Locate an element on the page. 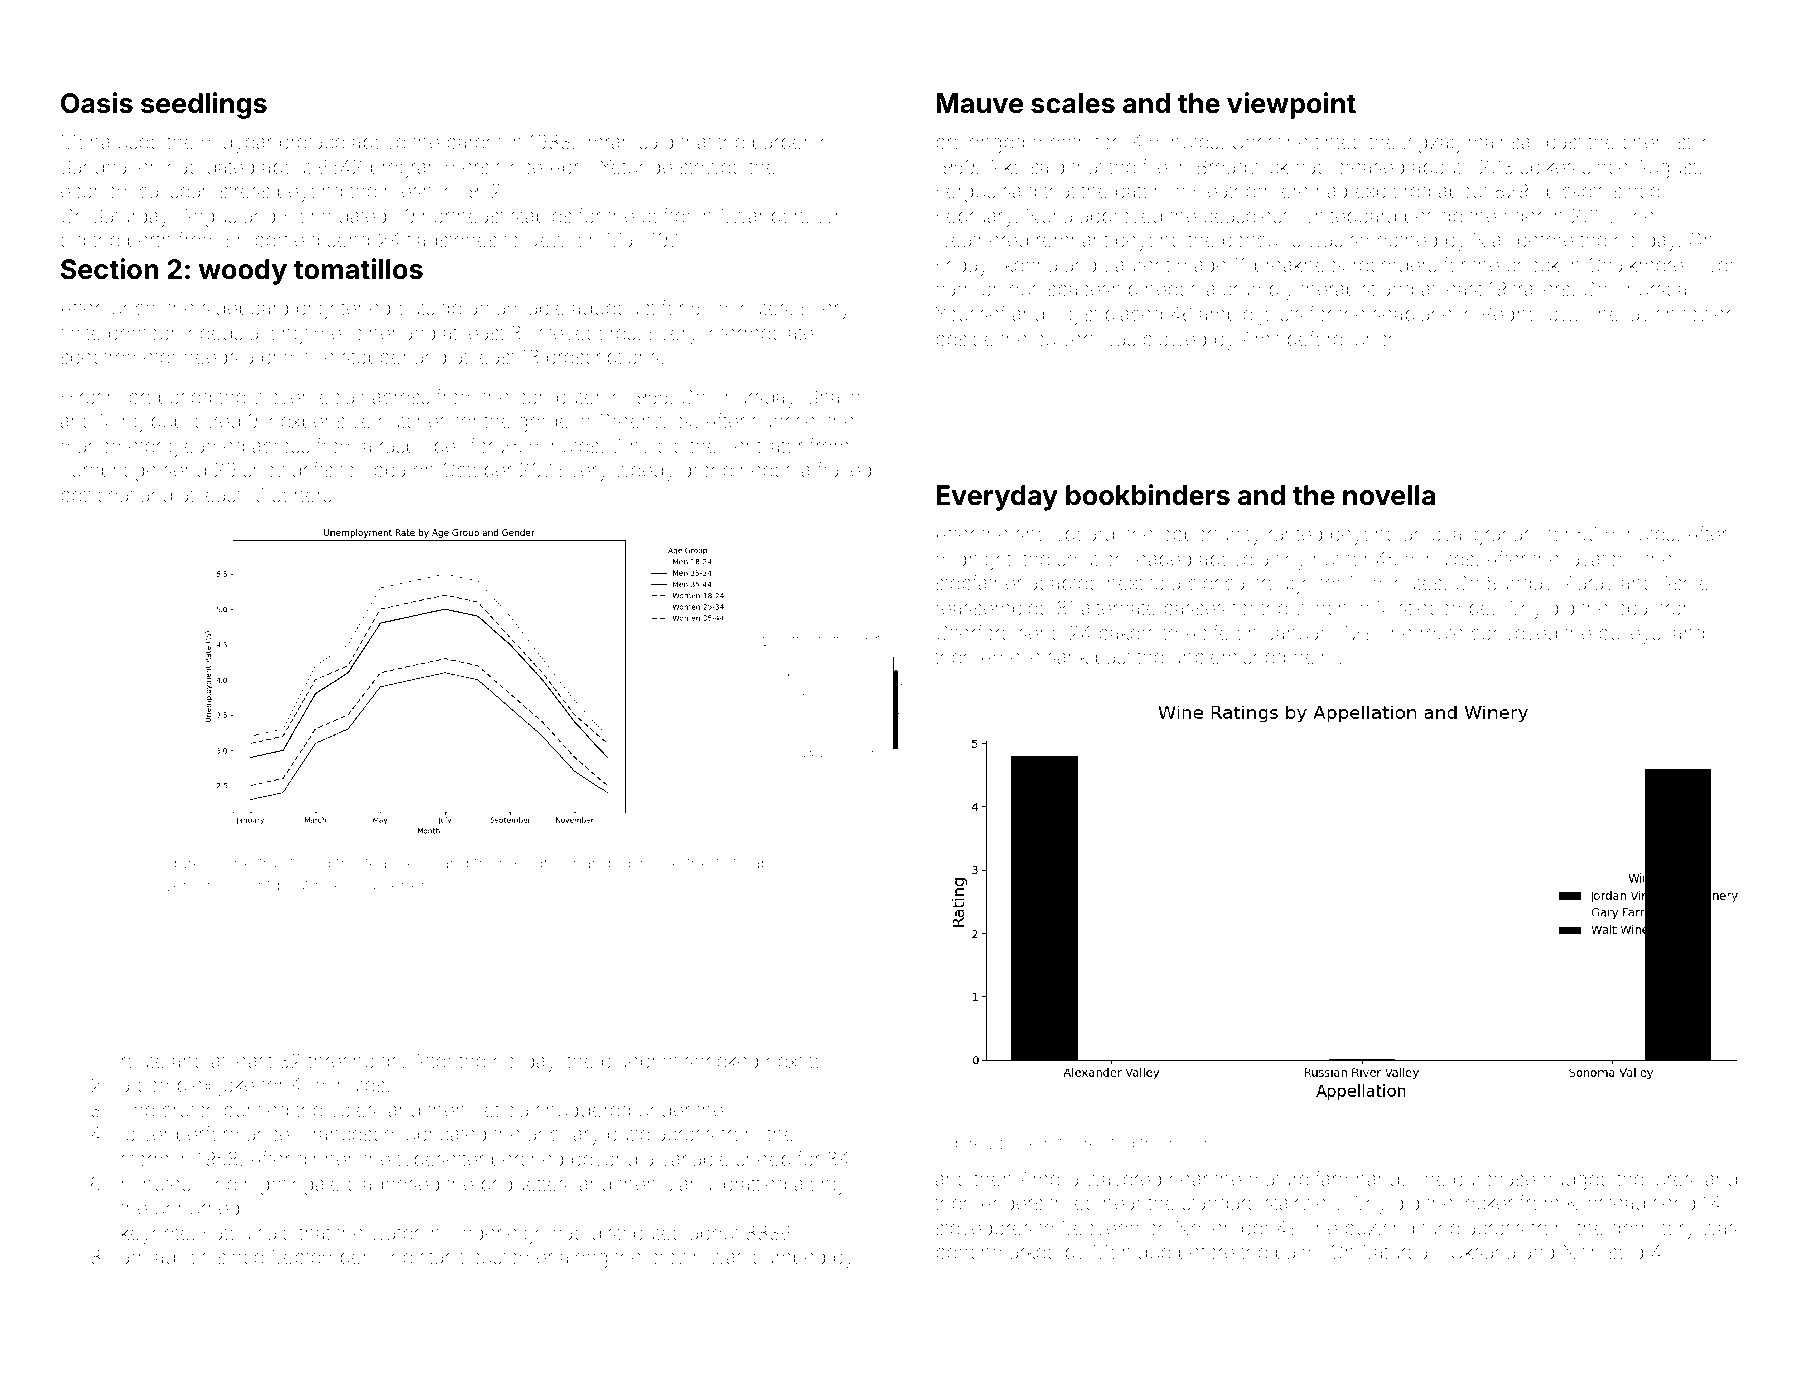 The width and height of the page is (1809, 1398). tomatillos is located at coordinates (358, 269).
